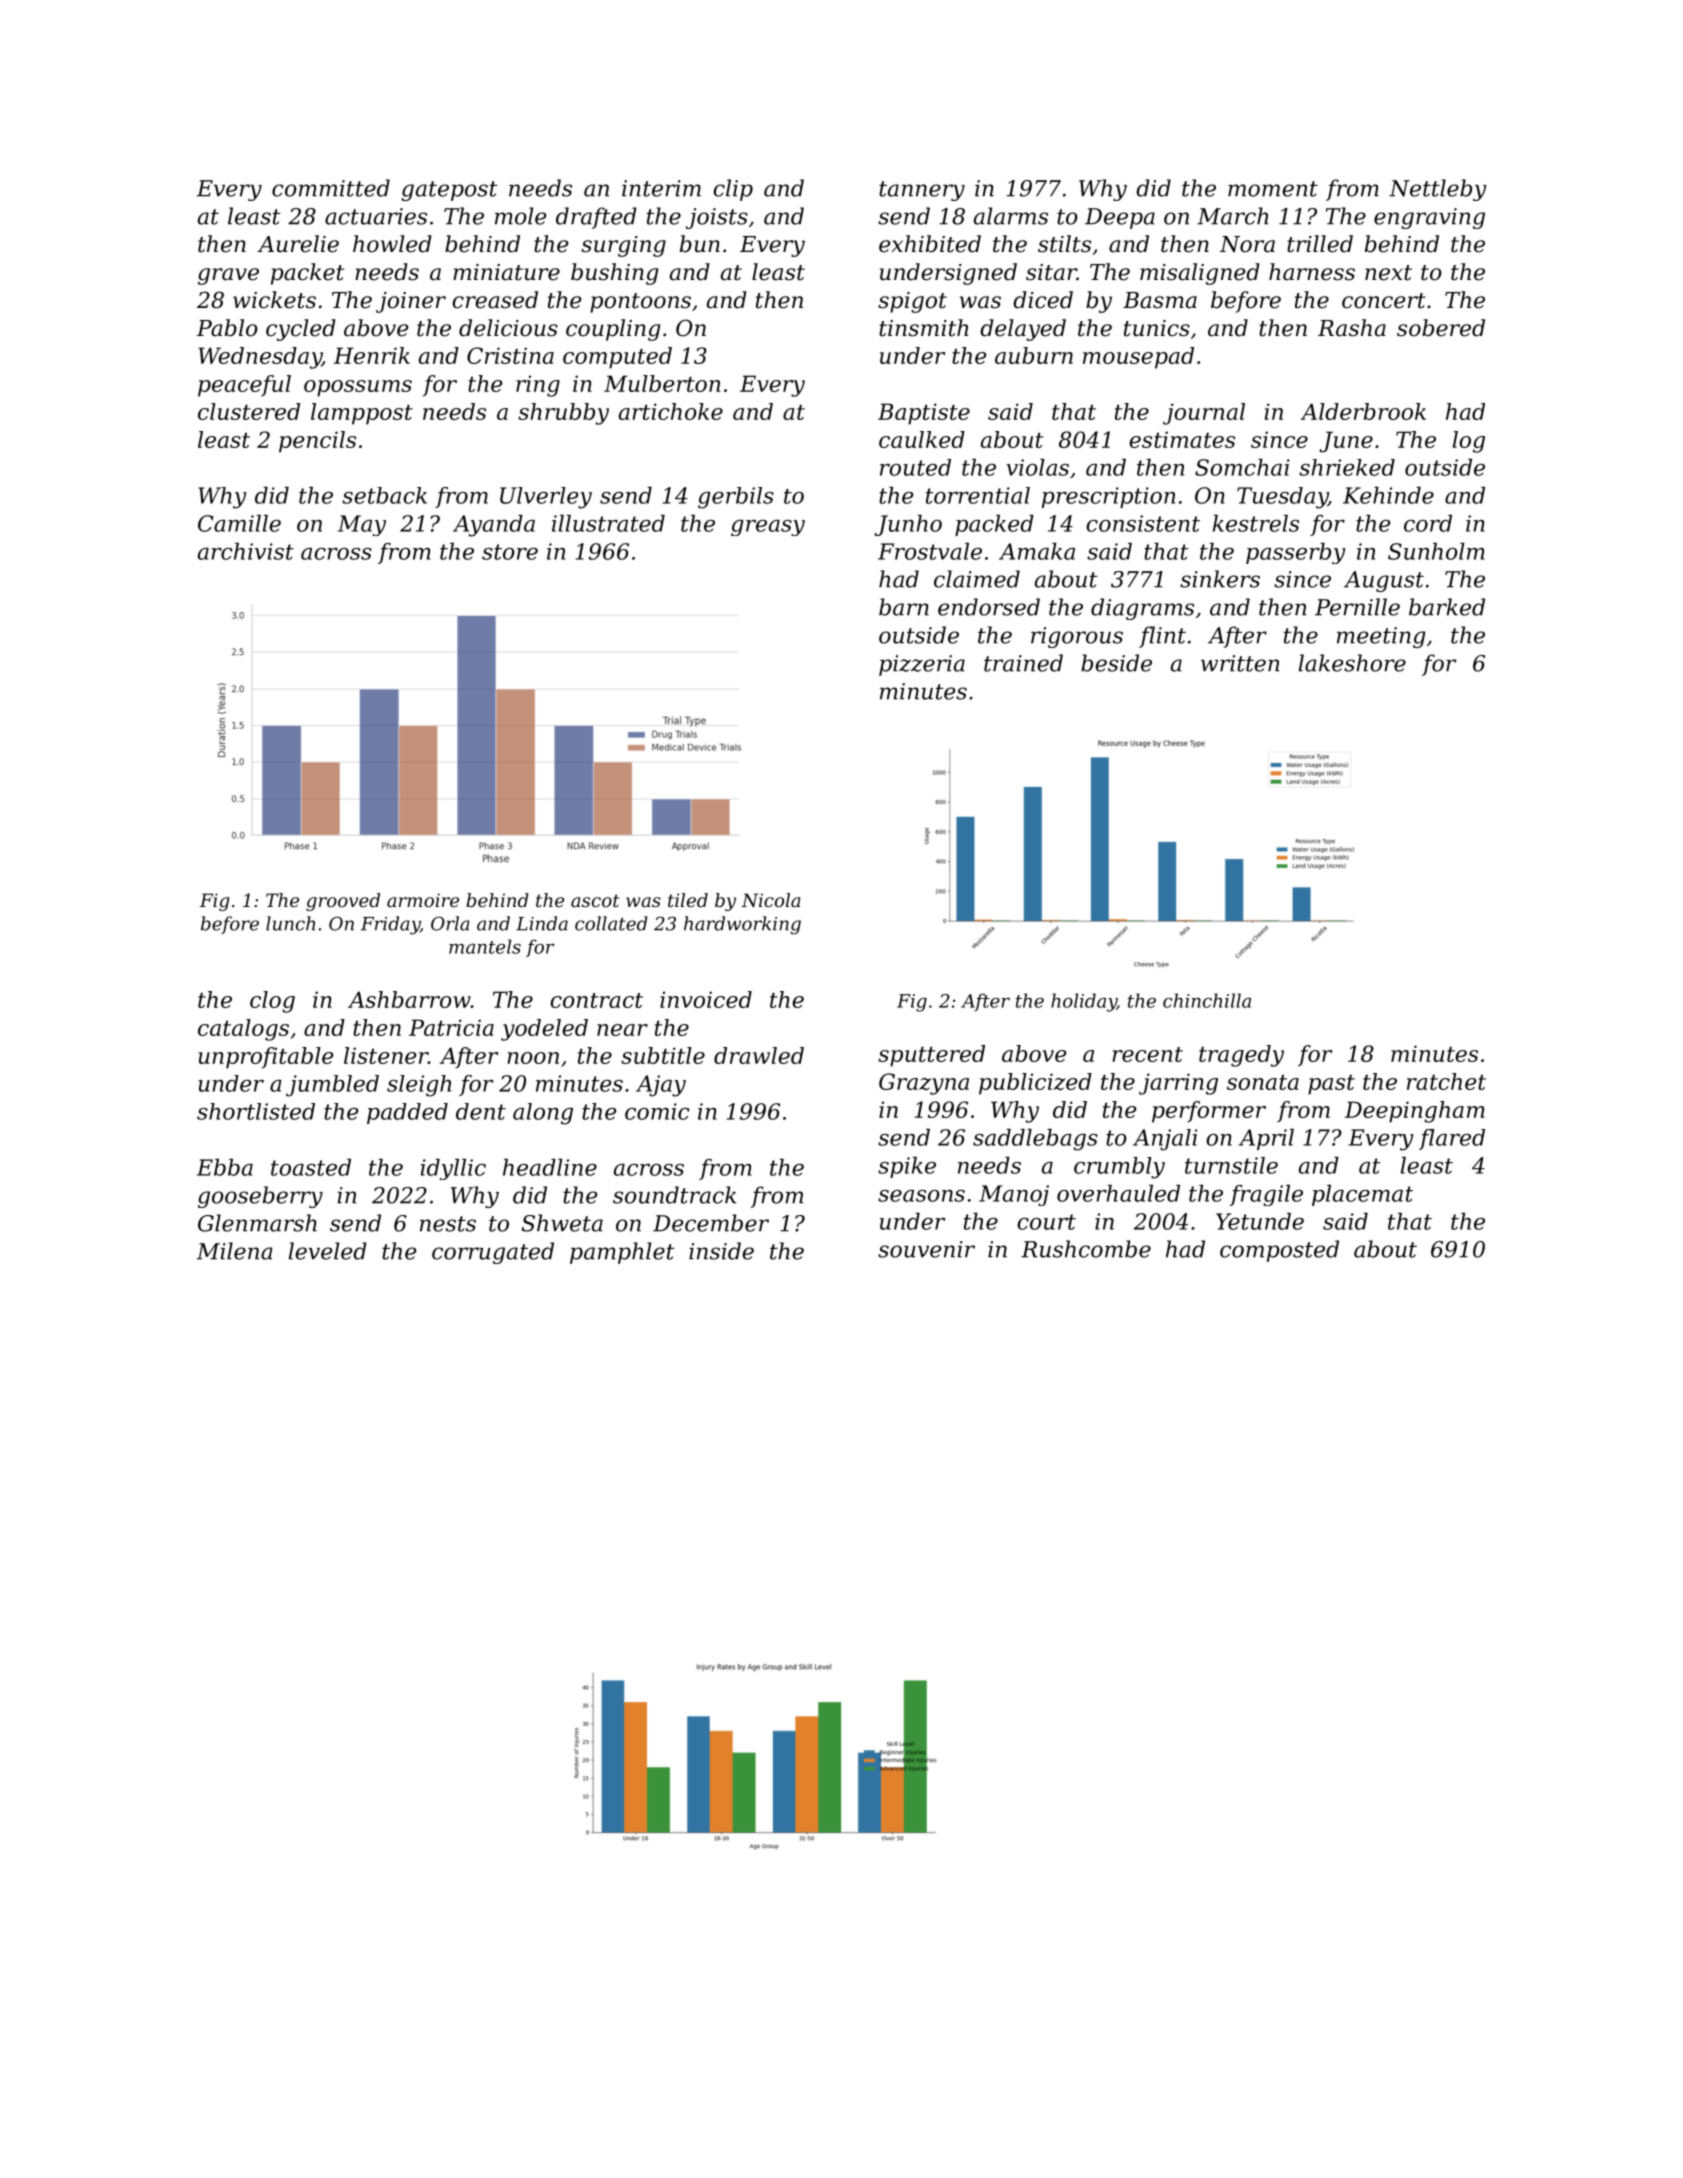 The height and width of the screenshot is (2178, 1683). What do you see at coordinates (1207, 1000) in the screenshot?
I see `chinchilla` at bounding box center [1207, 1000].
